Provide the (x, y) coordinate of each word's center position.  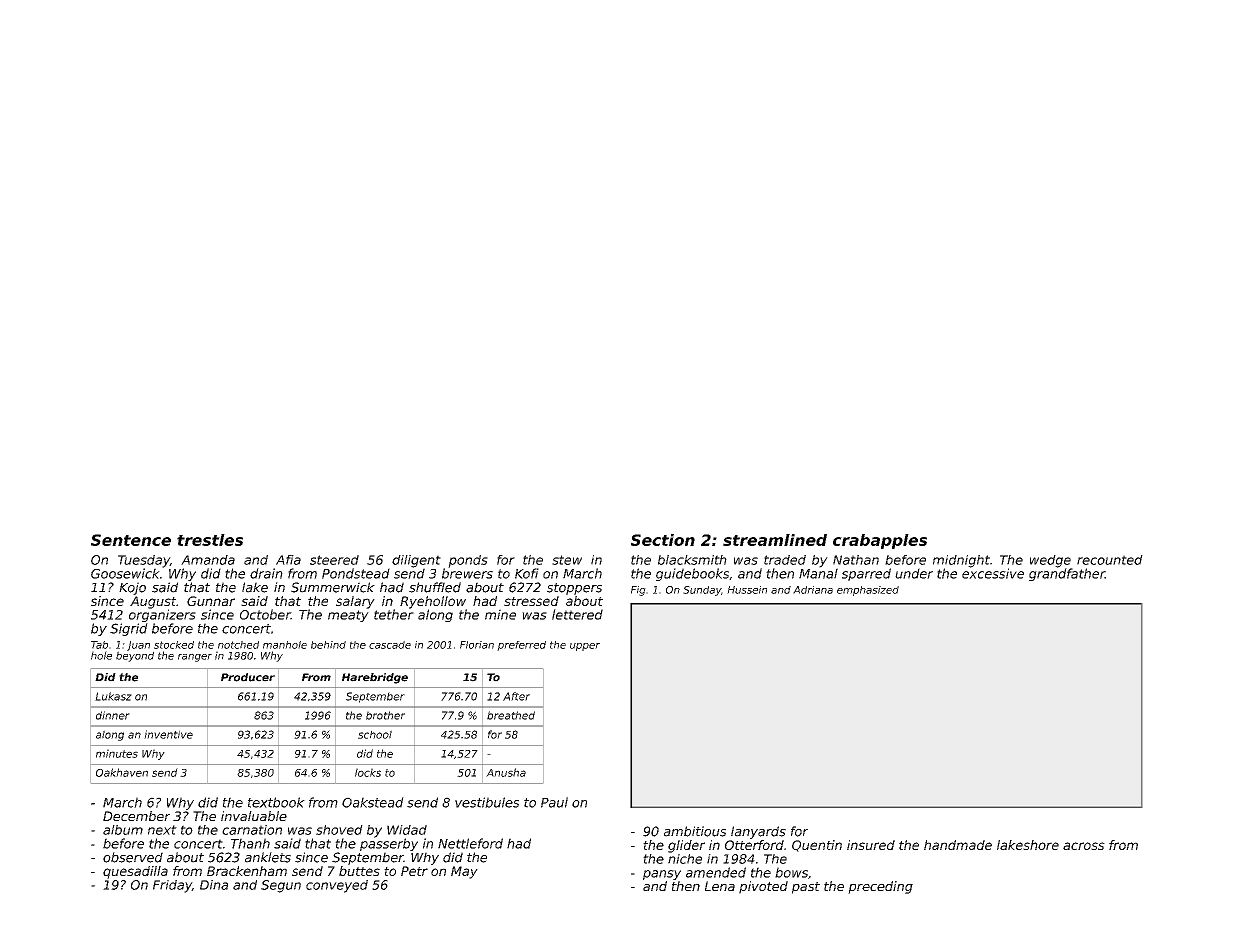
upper (585, 647)
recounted (1110, 560)
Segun (281, 886)
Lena (720, 886)
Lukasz (113, 696)
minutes (117, 753)
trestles (210, 540)
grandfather (1067, 574)
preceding (880, 887)
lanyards (758, 832)
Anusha (506, 772)
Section (663, 540)
